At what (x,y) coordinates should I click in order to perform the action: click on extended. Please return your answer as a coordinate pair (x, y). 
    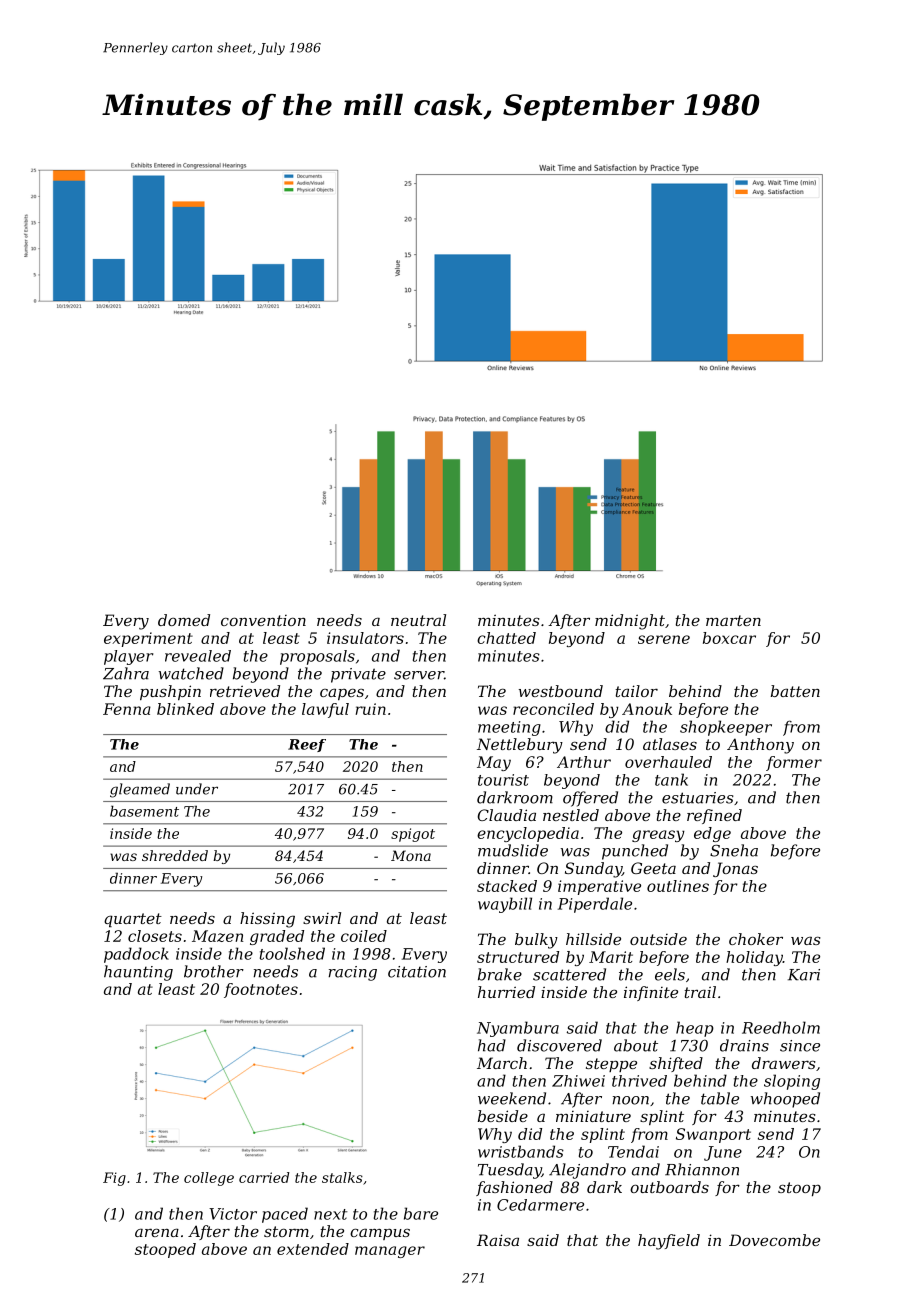
    Looking at the image, I should click on (313, 1249).
